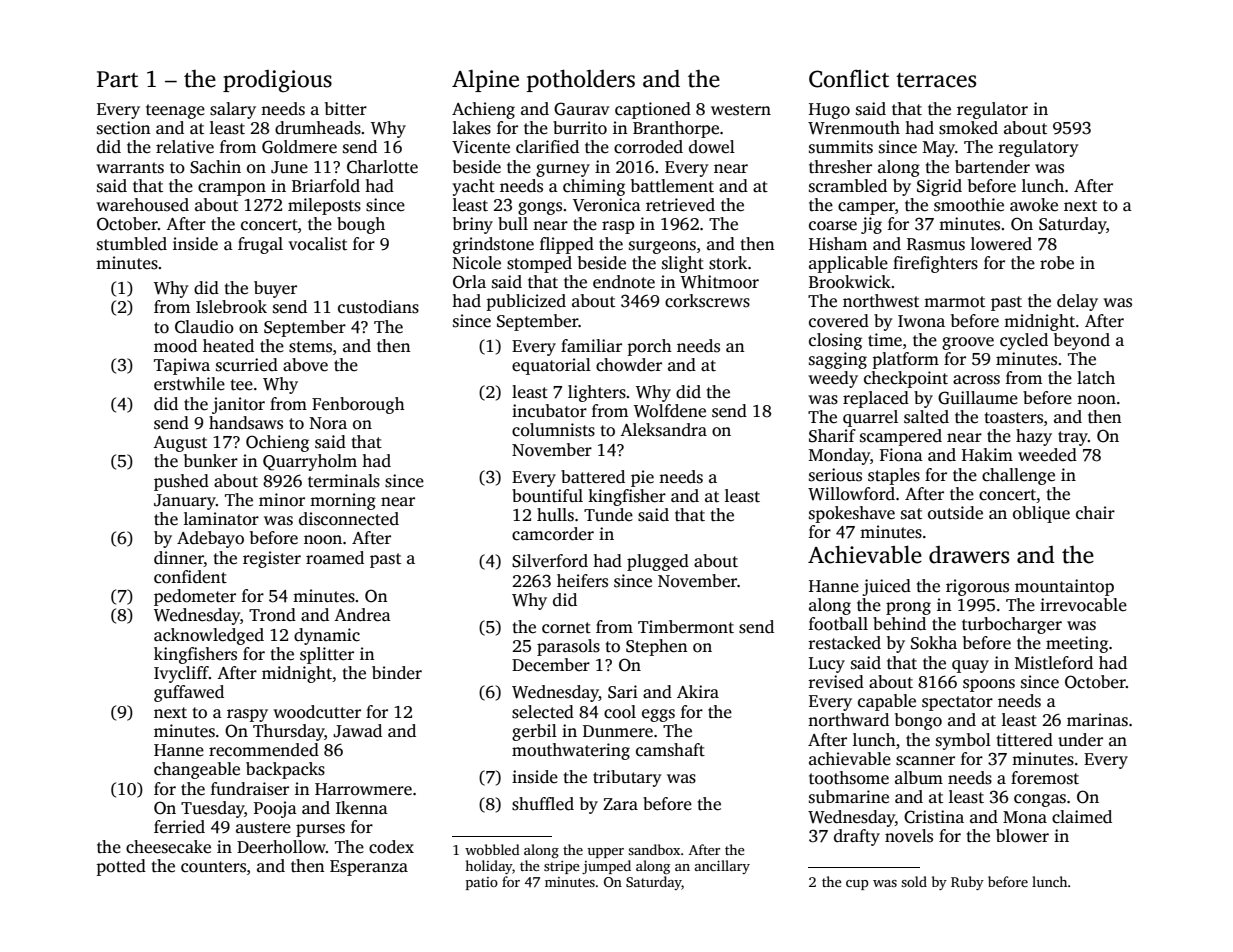  Describe the element at coordinates (606, 867) in the screenshot. I see `jumped` at that location.
